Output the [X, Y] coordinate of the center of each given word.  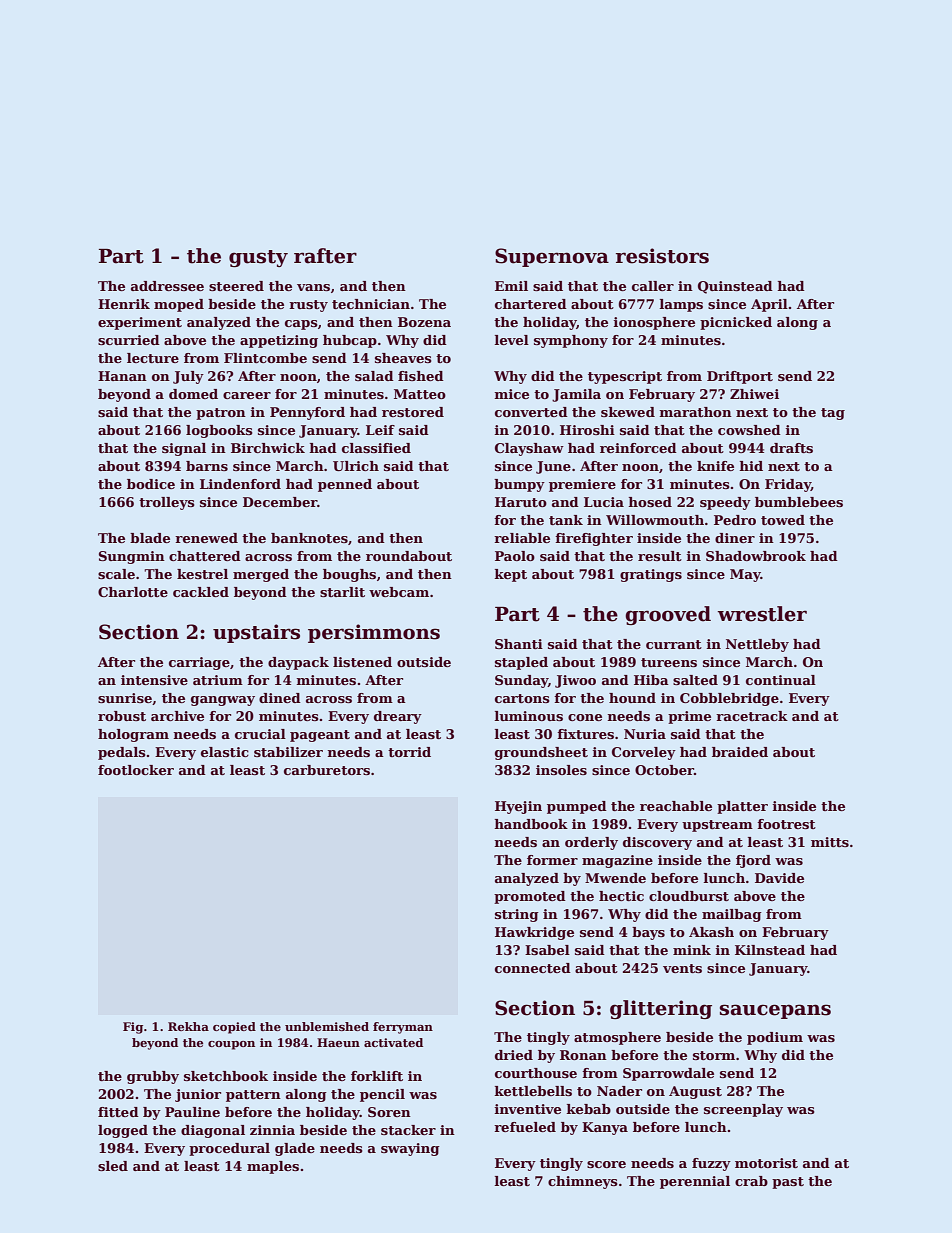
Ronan [583, 1055]
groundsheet [541, 753]
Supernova [552, 257]
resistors [662, 256]
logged [123, 1131]
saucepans [775, 1011]
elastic [225, 752]
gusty [258, 258]
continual [781, 680]
